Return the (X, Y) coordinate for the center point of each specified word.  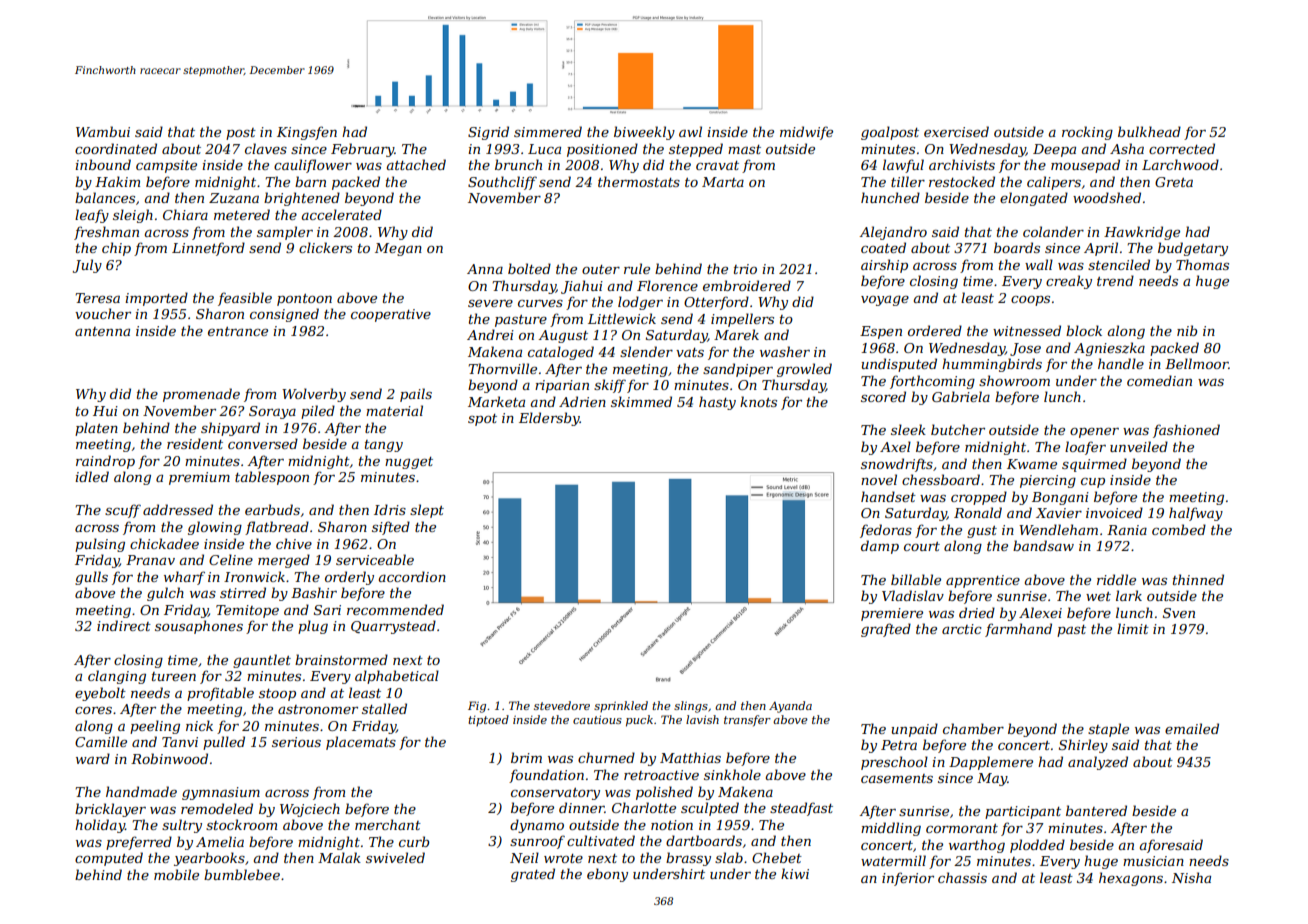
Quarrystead (393, 627)
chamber (973, 728)
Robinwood (169, 758)
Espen (881, 332)
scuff (123, 511)
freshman (106, 233)
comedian (1159, 380)
